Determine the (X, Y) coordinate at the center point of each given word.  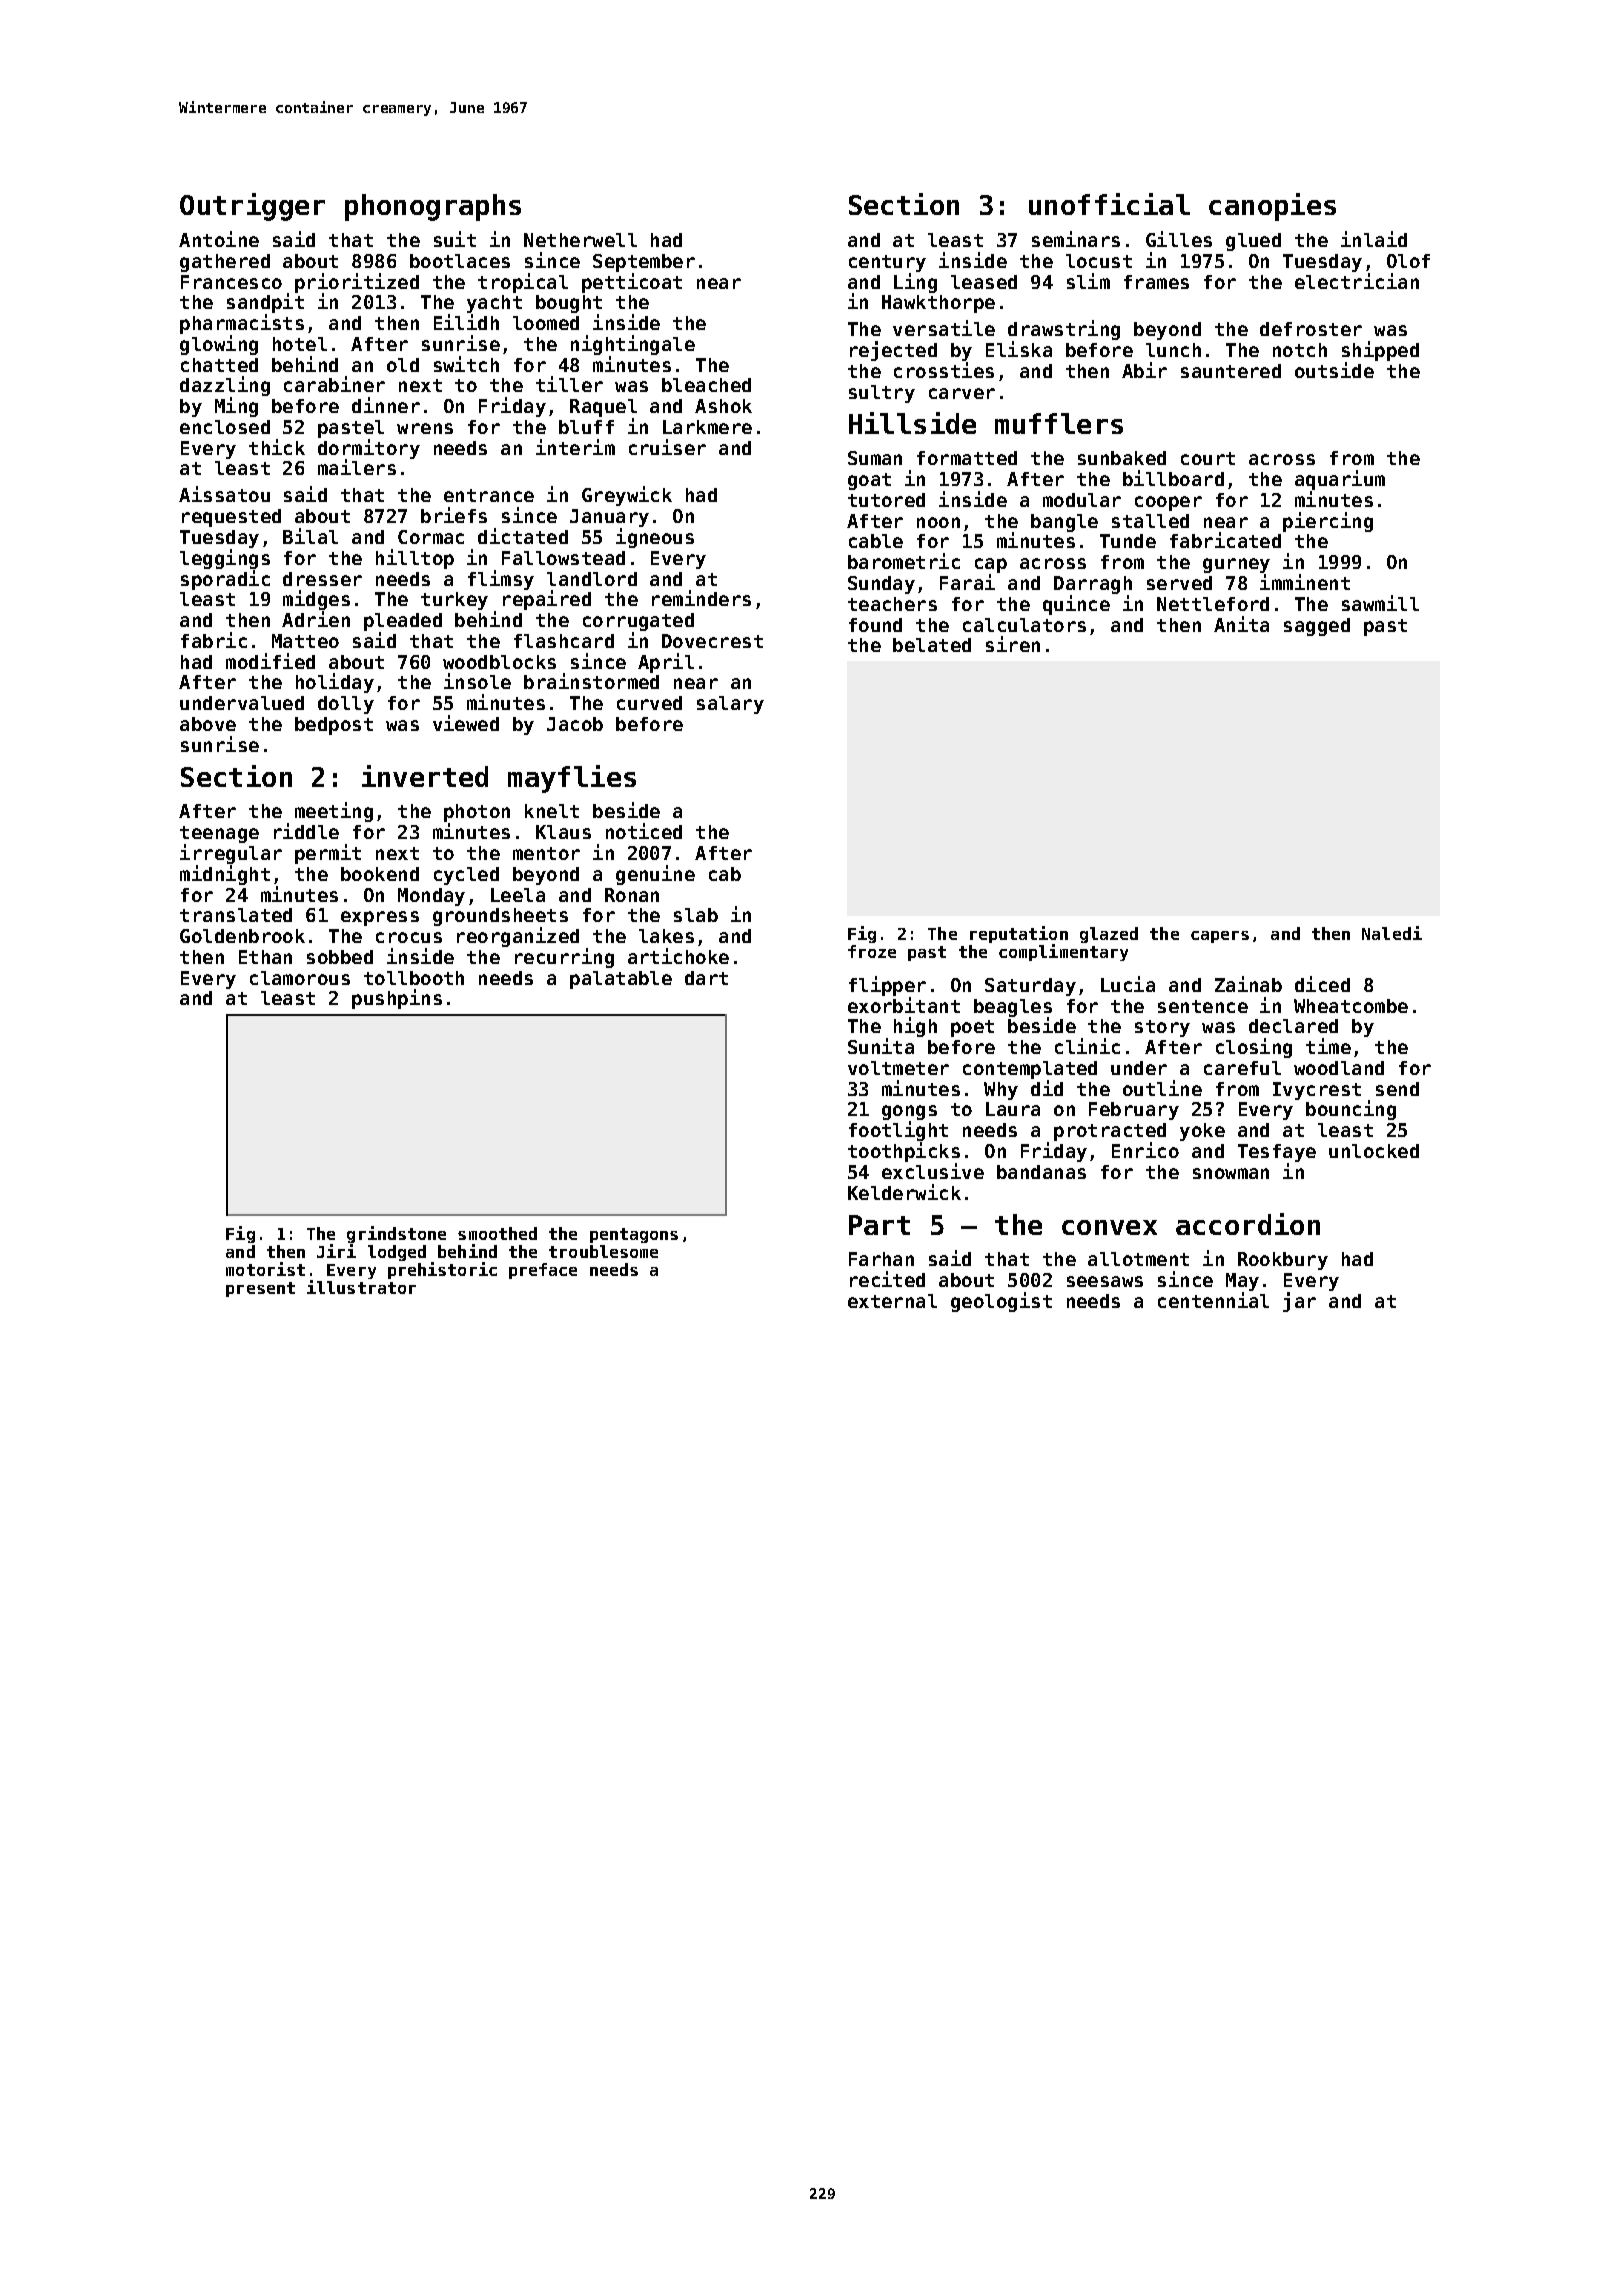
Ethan (265, 957)
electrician (1357, 281)
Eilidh (466, 322)
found (875, 625)
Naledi (1392, 933)
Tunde (1128, 541)
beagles (1013, 1008)
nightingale (633, 345)
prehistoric (442, 1270)
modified (270, 661)
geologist (1001, 1302)
